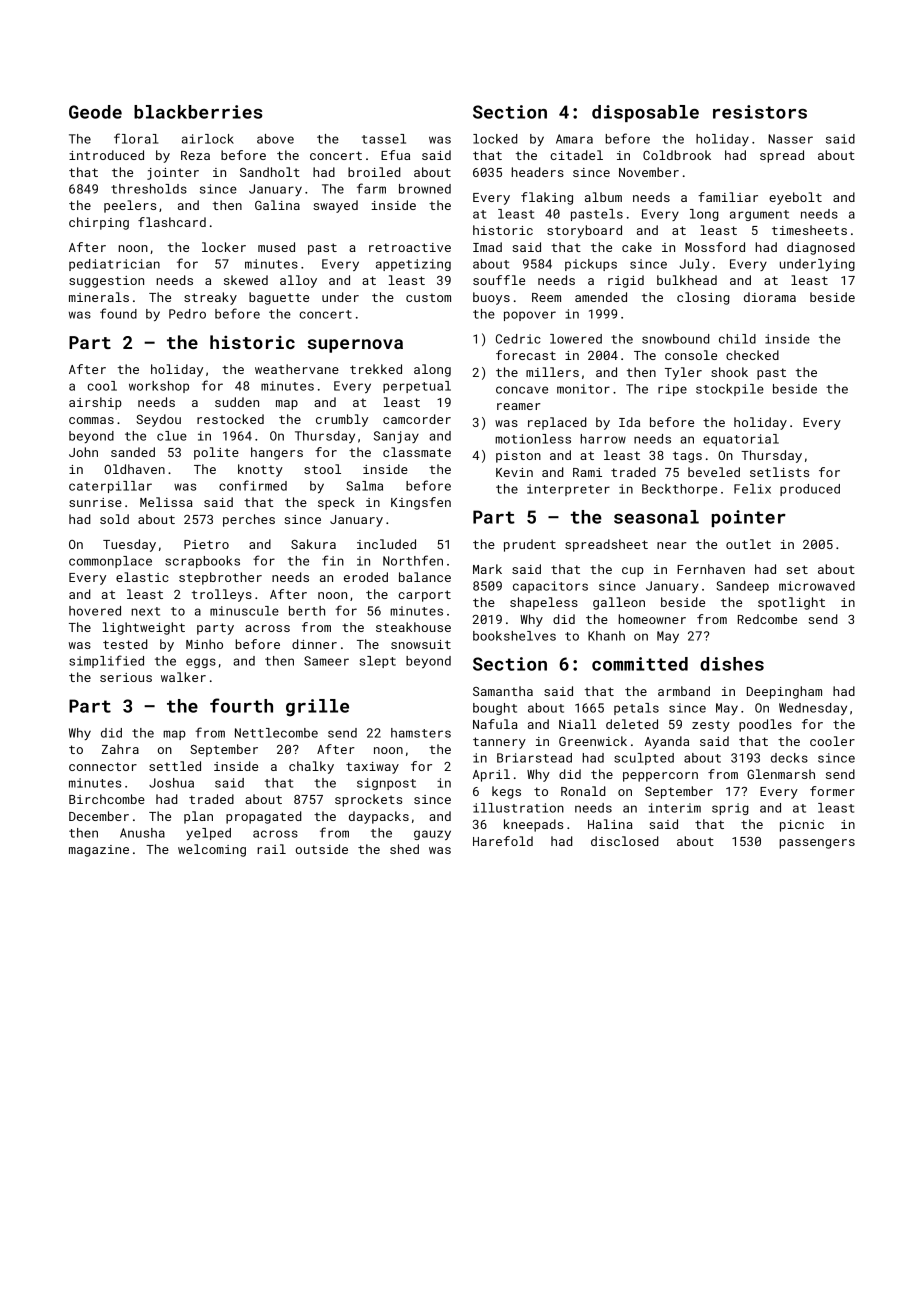  Describe the element at coordinates (322, 849) in the screenshot. I see `outside` at that location.
